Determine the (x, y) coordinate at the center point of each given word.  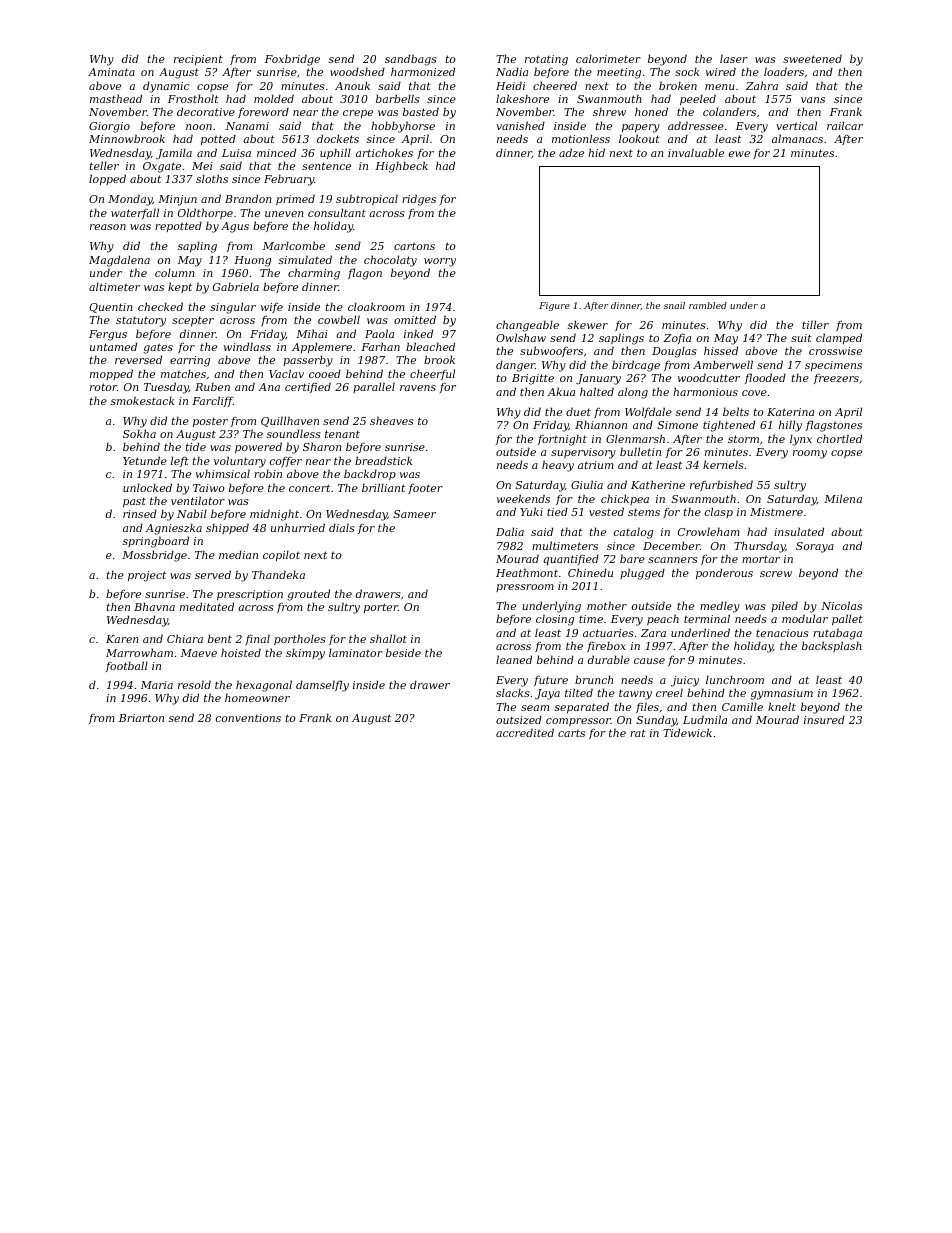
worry (440, 262)
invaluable (696, 152)
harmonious (705, 391)
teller (104, 165)
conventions (248, 718)
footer (425, 489)
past (134, 502)
